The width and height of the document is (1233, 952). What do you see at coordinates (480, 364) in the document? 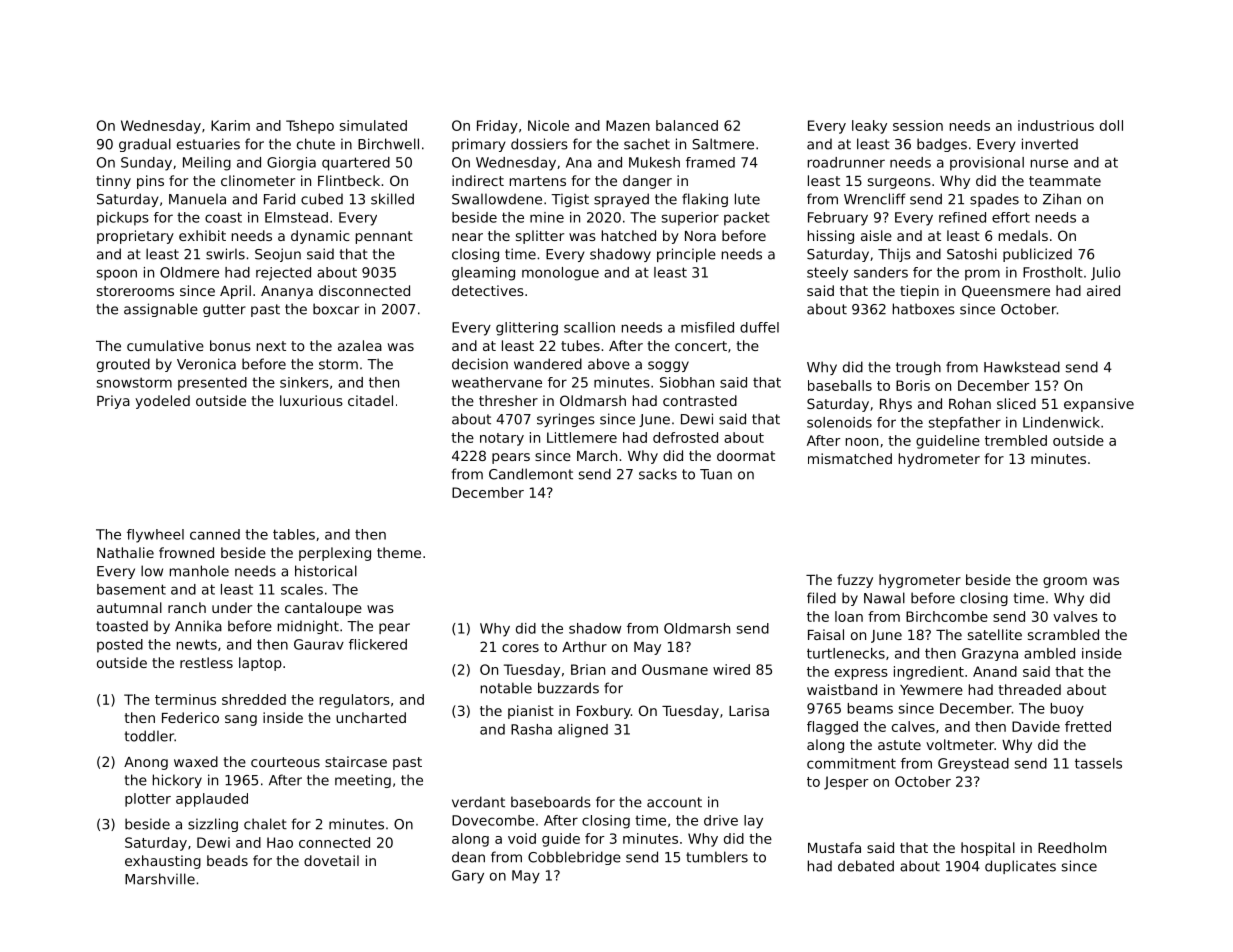
I see `decision` at bounding box center [480, 364].
